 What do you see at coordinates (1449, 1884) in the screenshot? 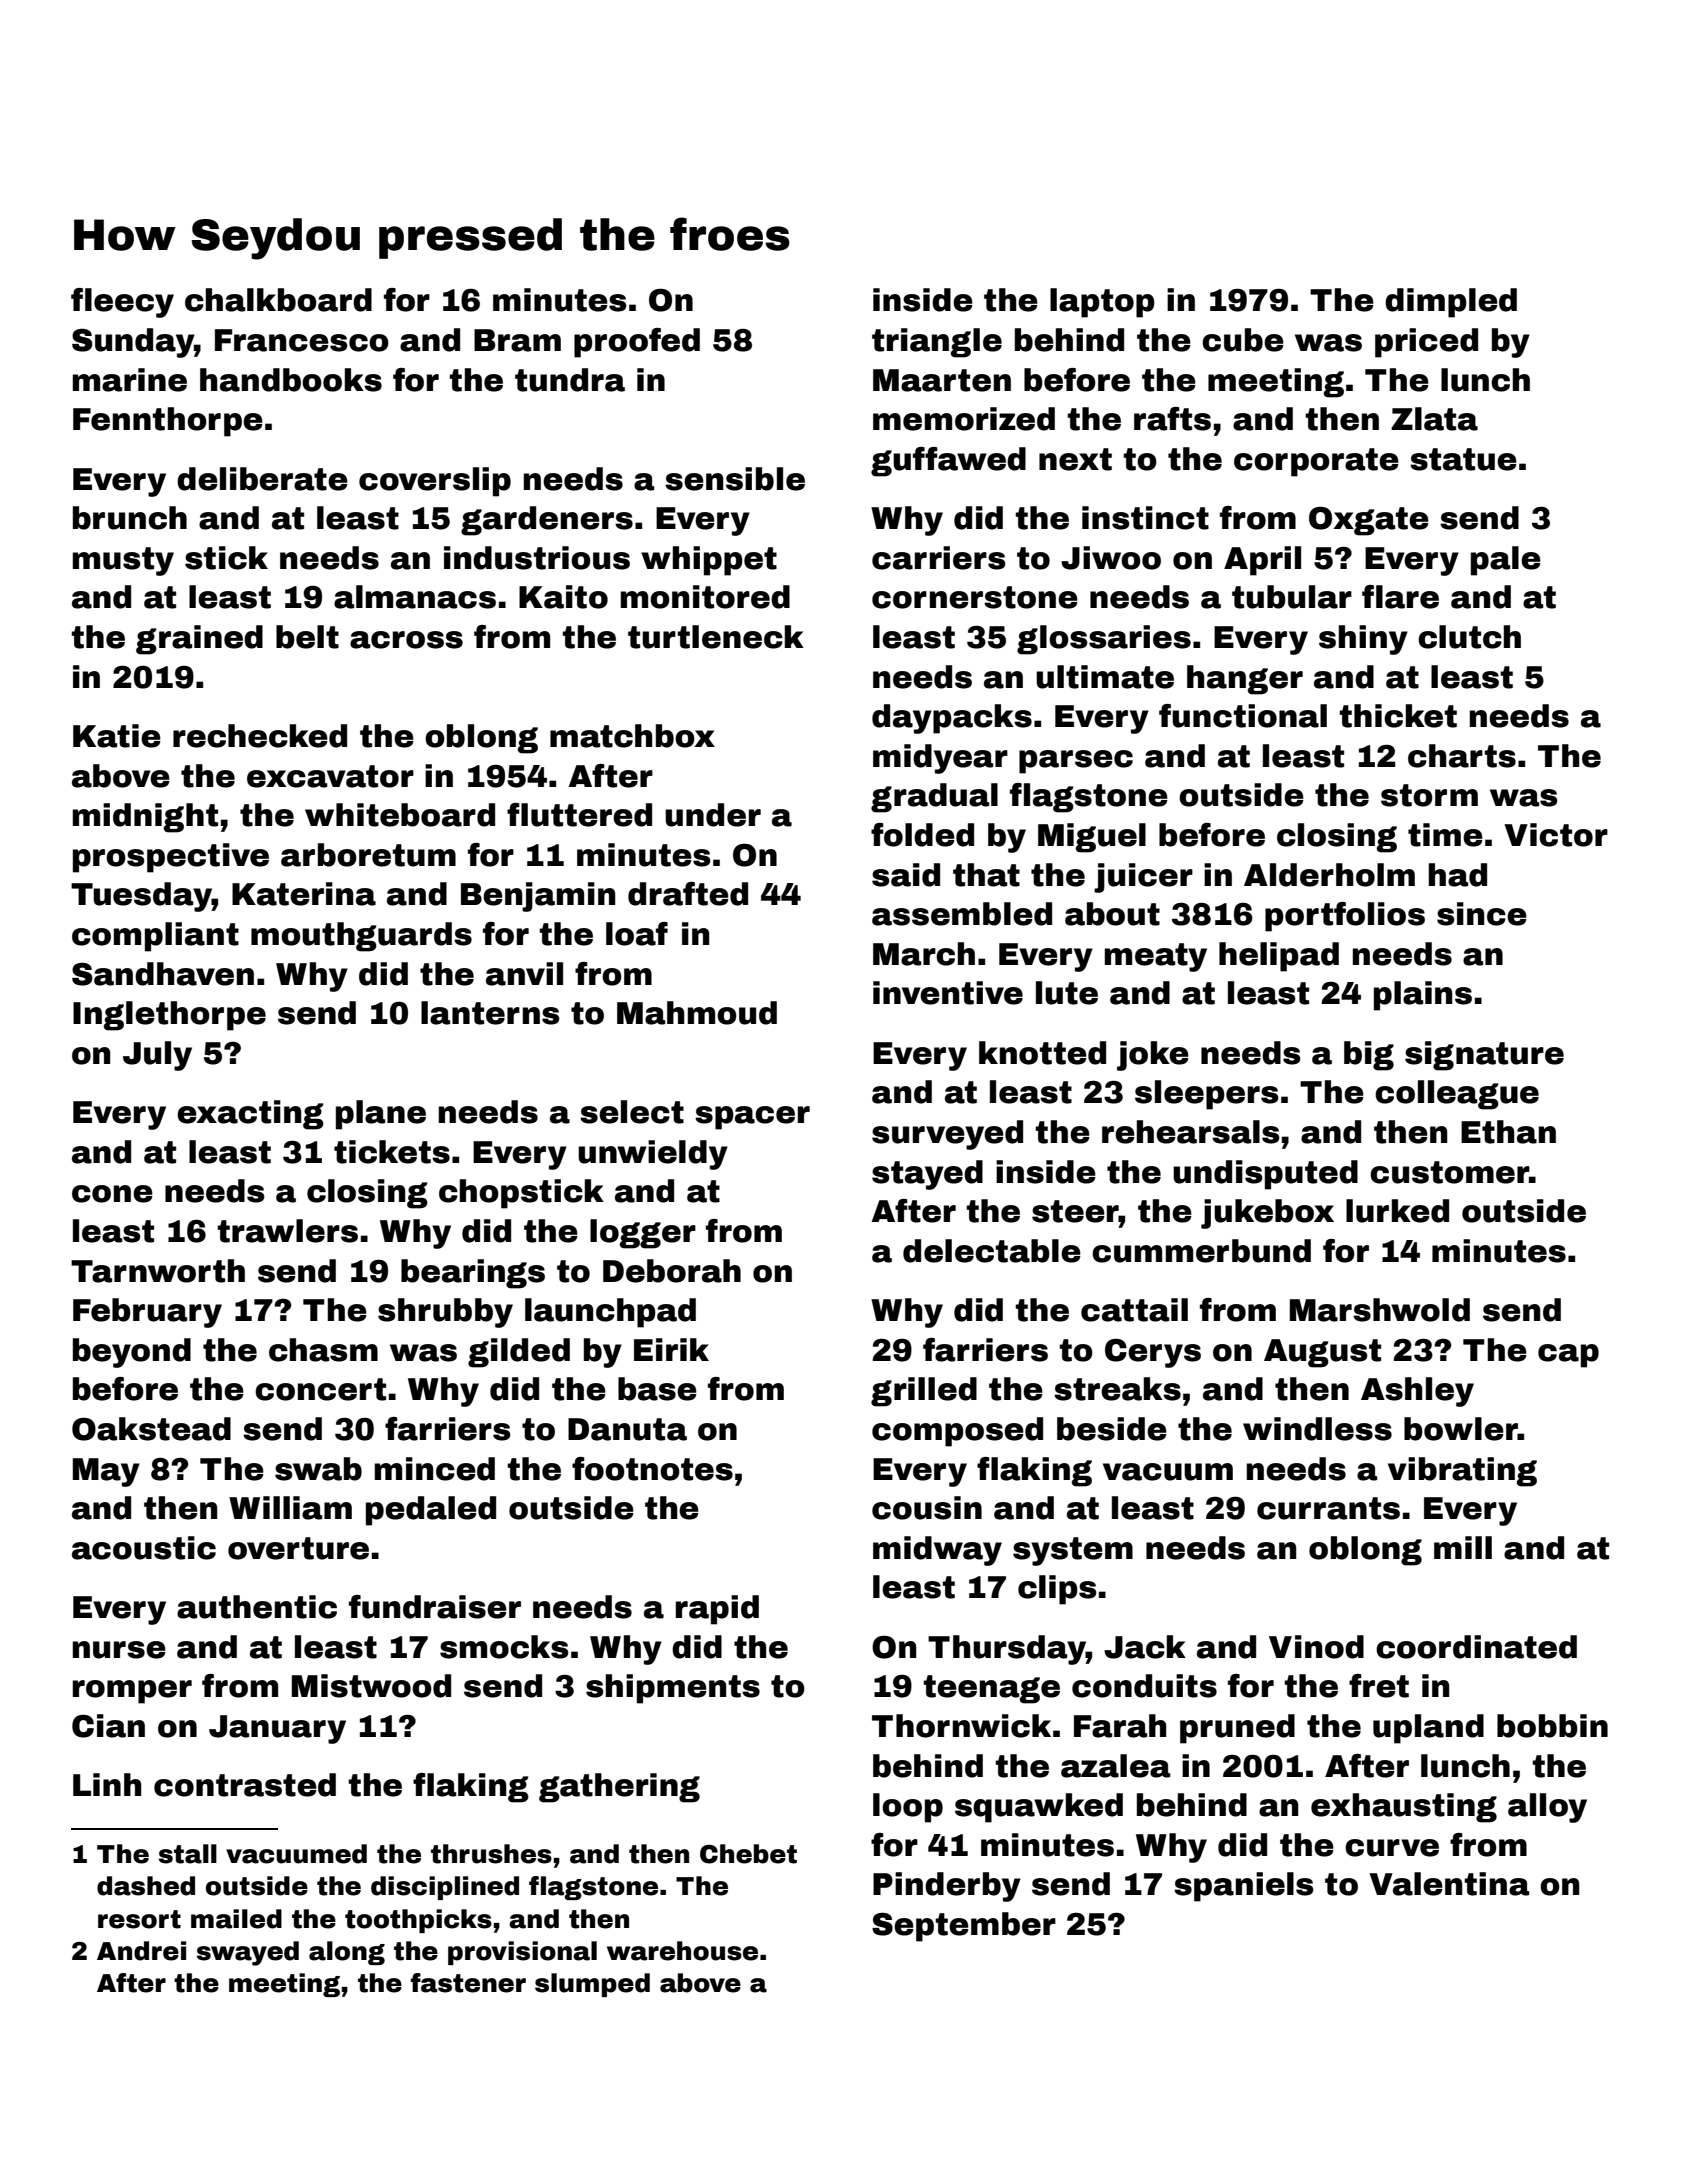
I see `Valentina` at bounding box center [1449, 1884].
